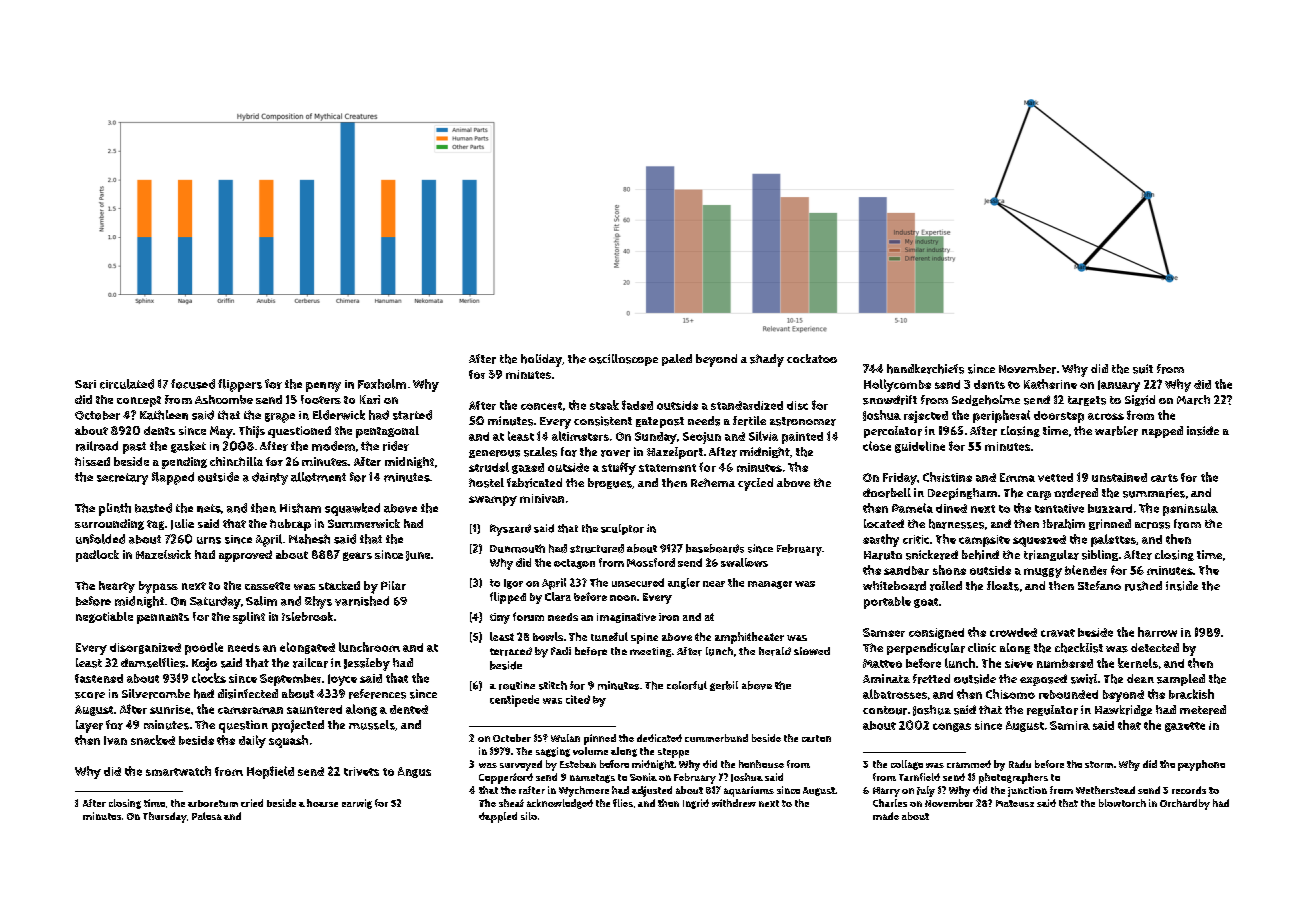 The width and height of the image is (1308, 924). What do you see at coordinates (207, 816) in the image?
I see `Palesa` at bounding box center [207, 816].
